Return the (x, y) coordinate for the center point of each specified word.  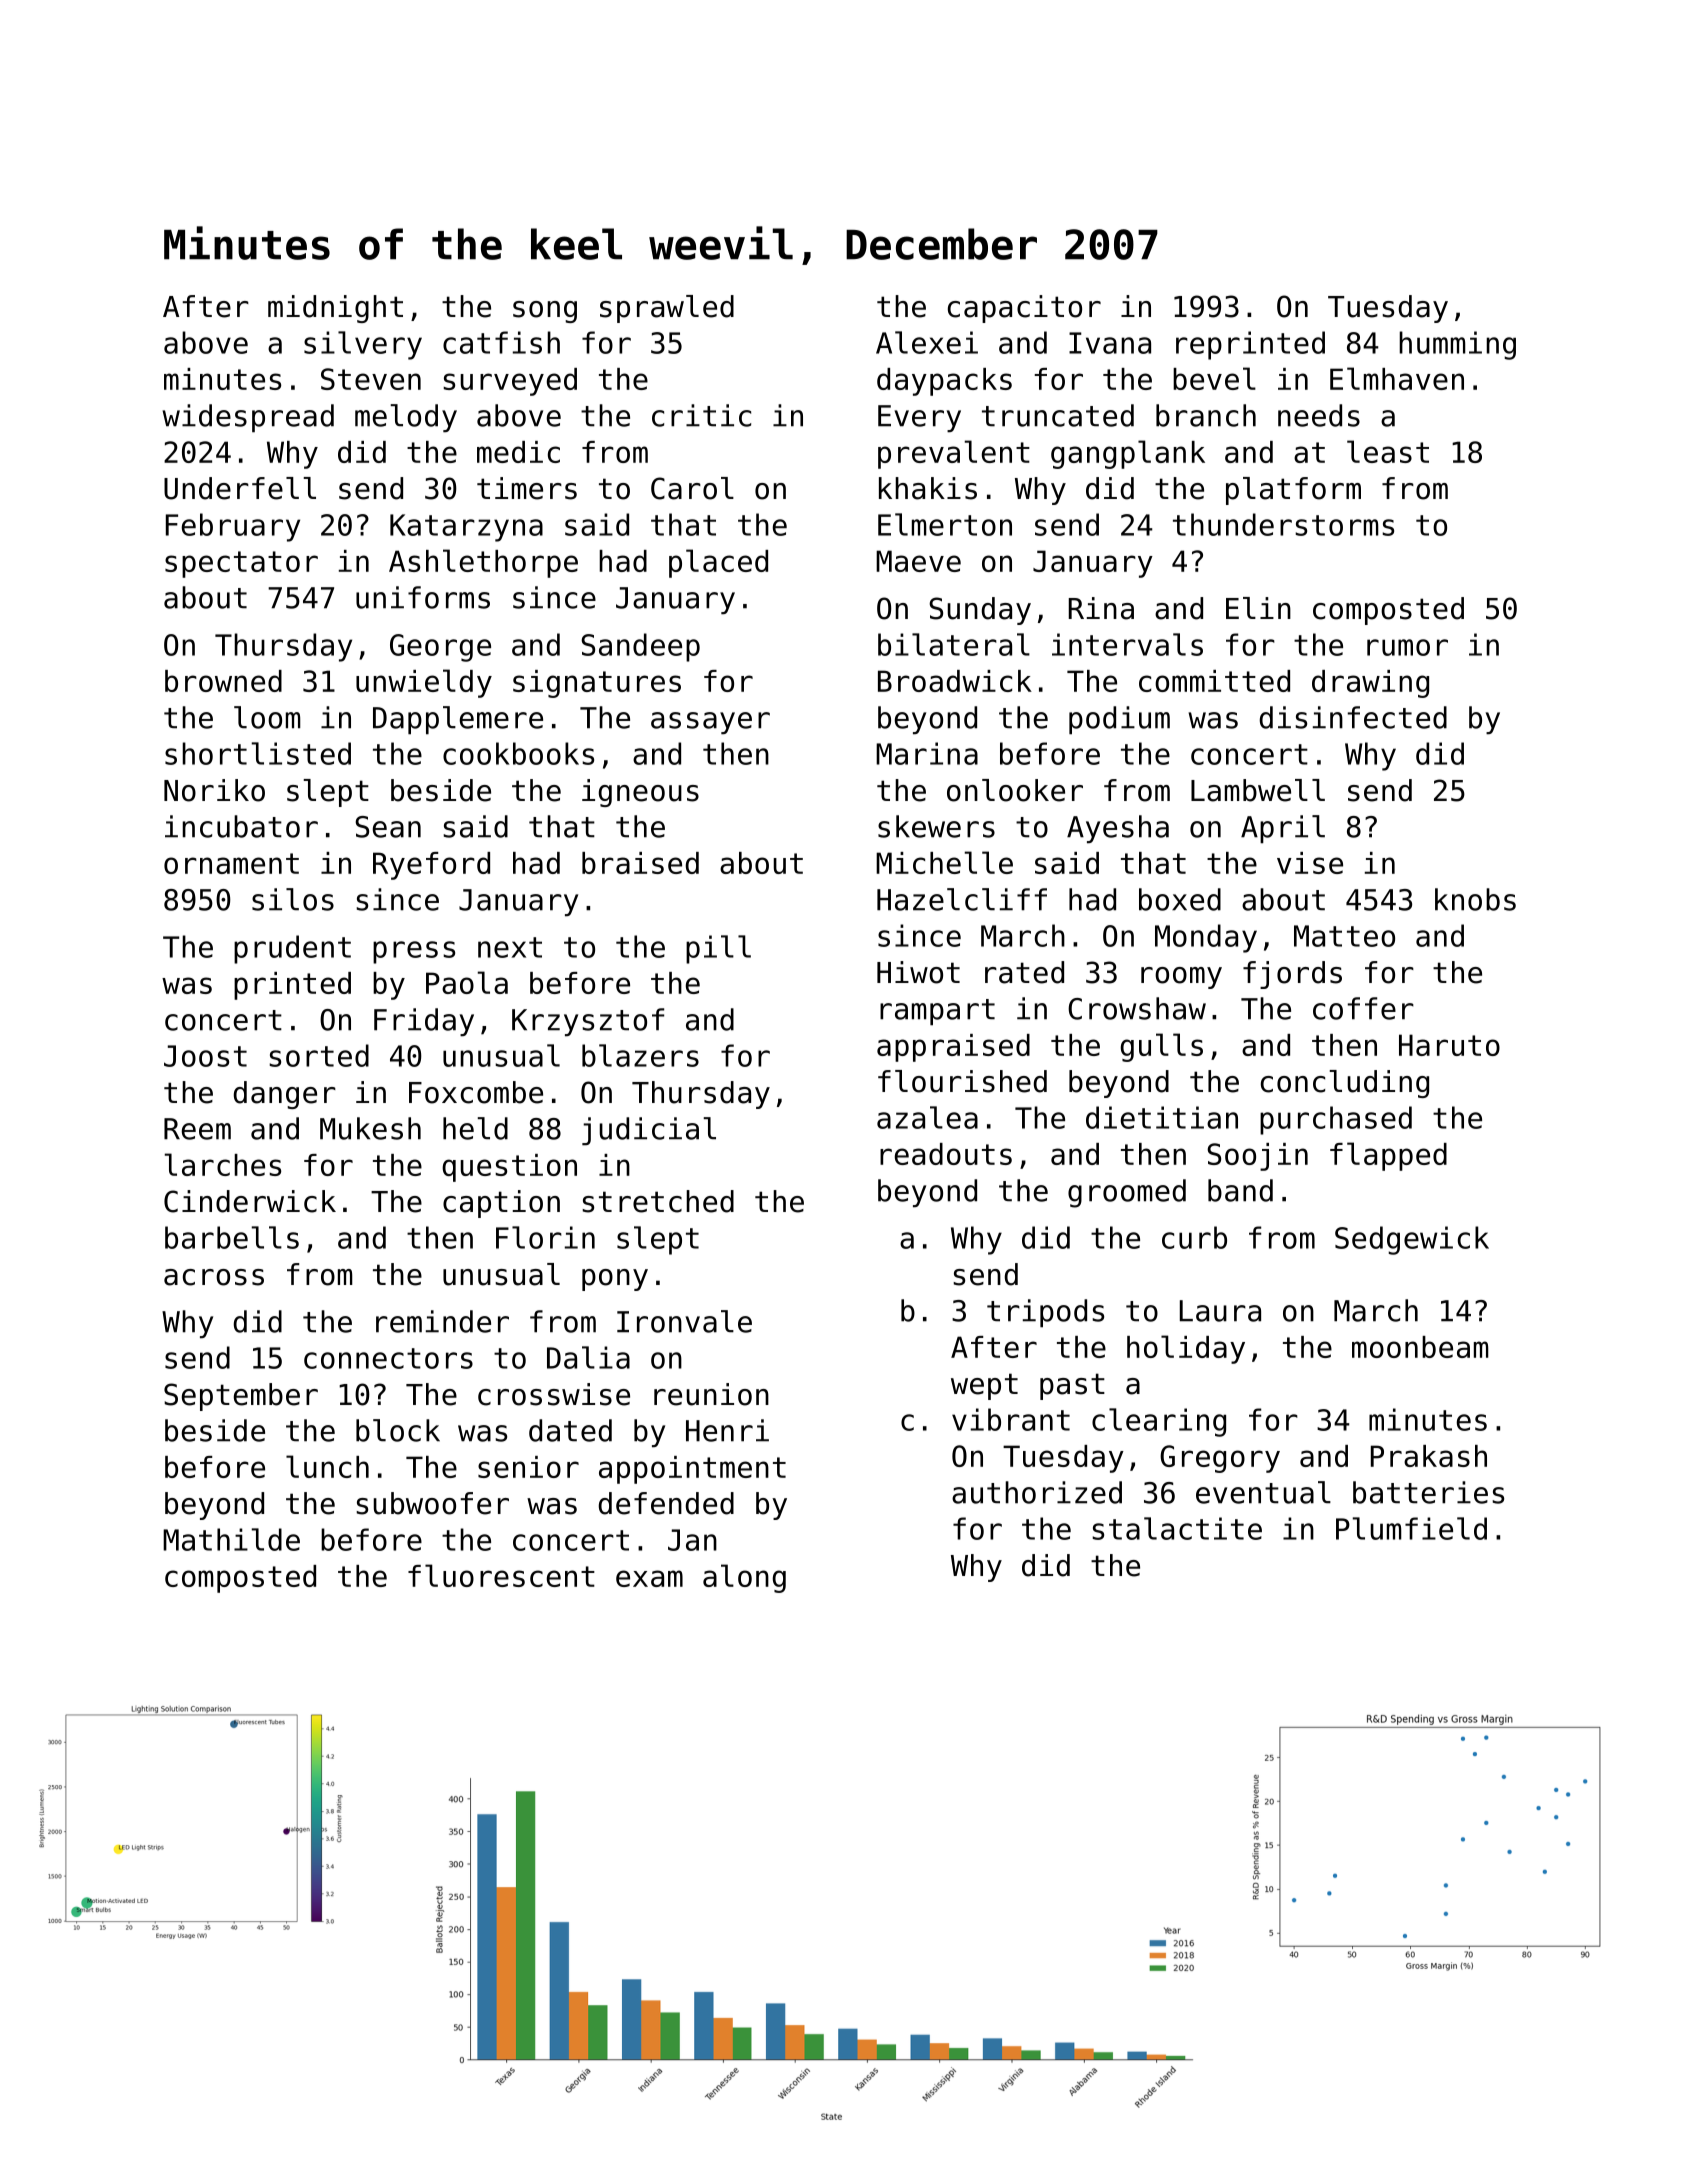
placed (718, 563)
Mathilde (231, 1539)
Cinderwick (250, 1201)
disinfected (1353, 717)
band (1240, 1190)
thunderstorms (1283, 524)
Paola (467, 982)
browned (223, 681)
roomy (1181, 978)
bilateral (954, 644)
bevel (1214, 378)
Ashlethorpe (483, 563)
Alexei (927, 342)
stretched (658, 1201)
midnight (335, 309)
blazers (640, 1055)
